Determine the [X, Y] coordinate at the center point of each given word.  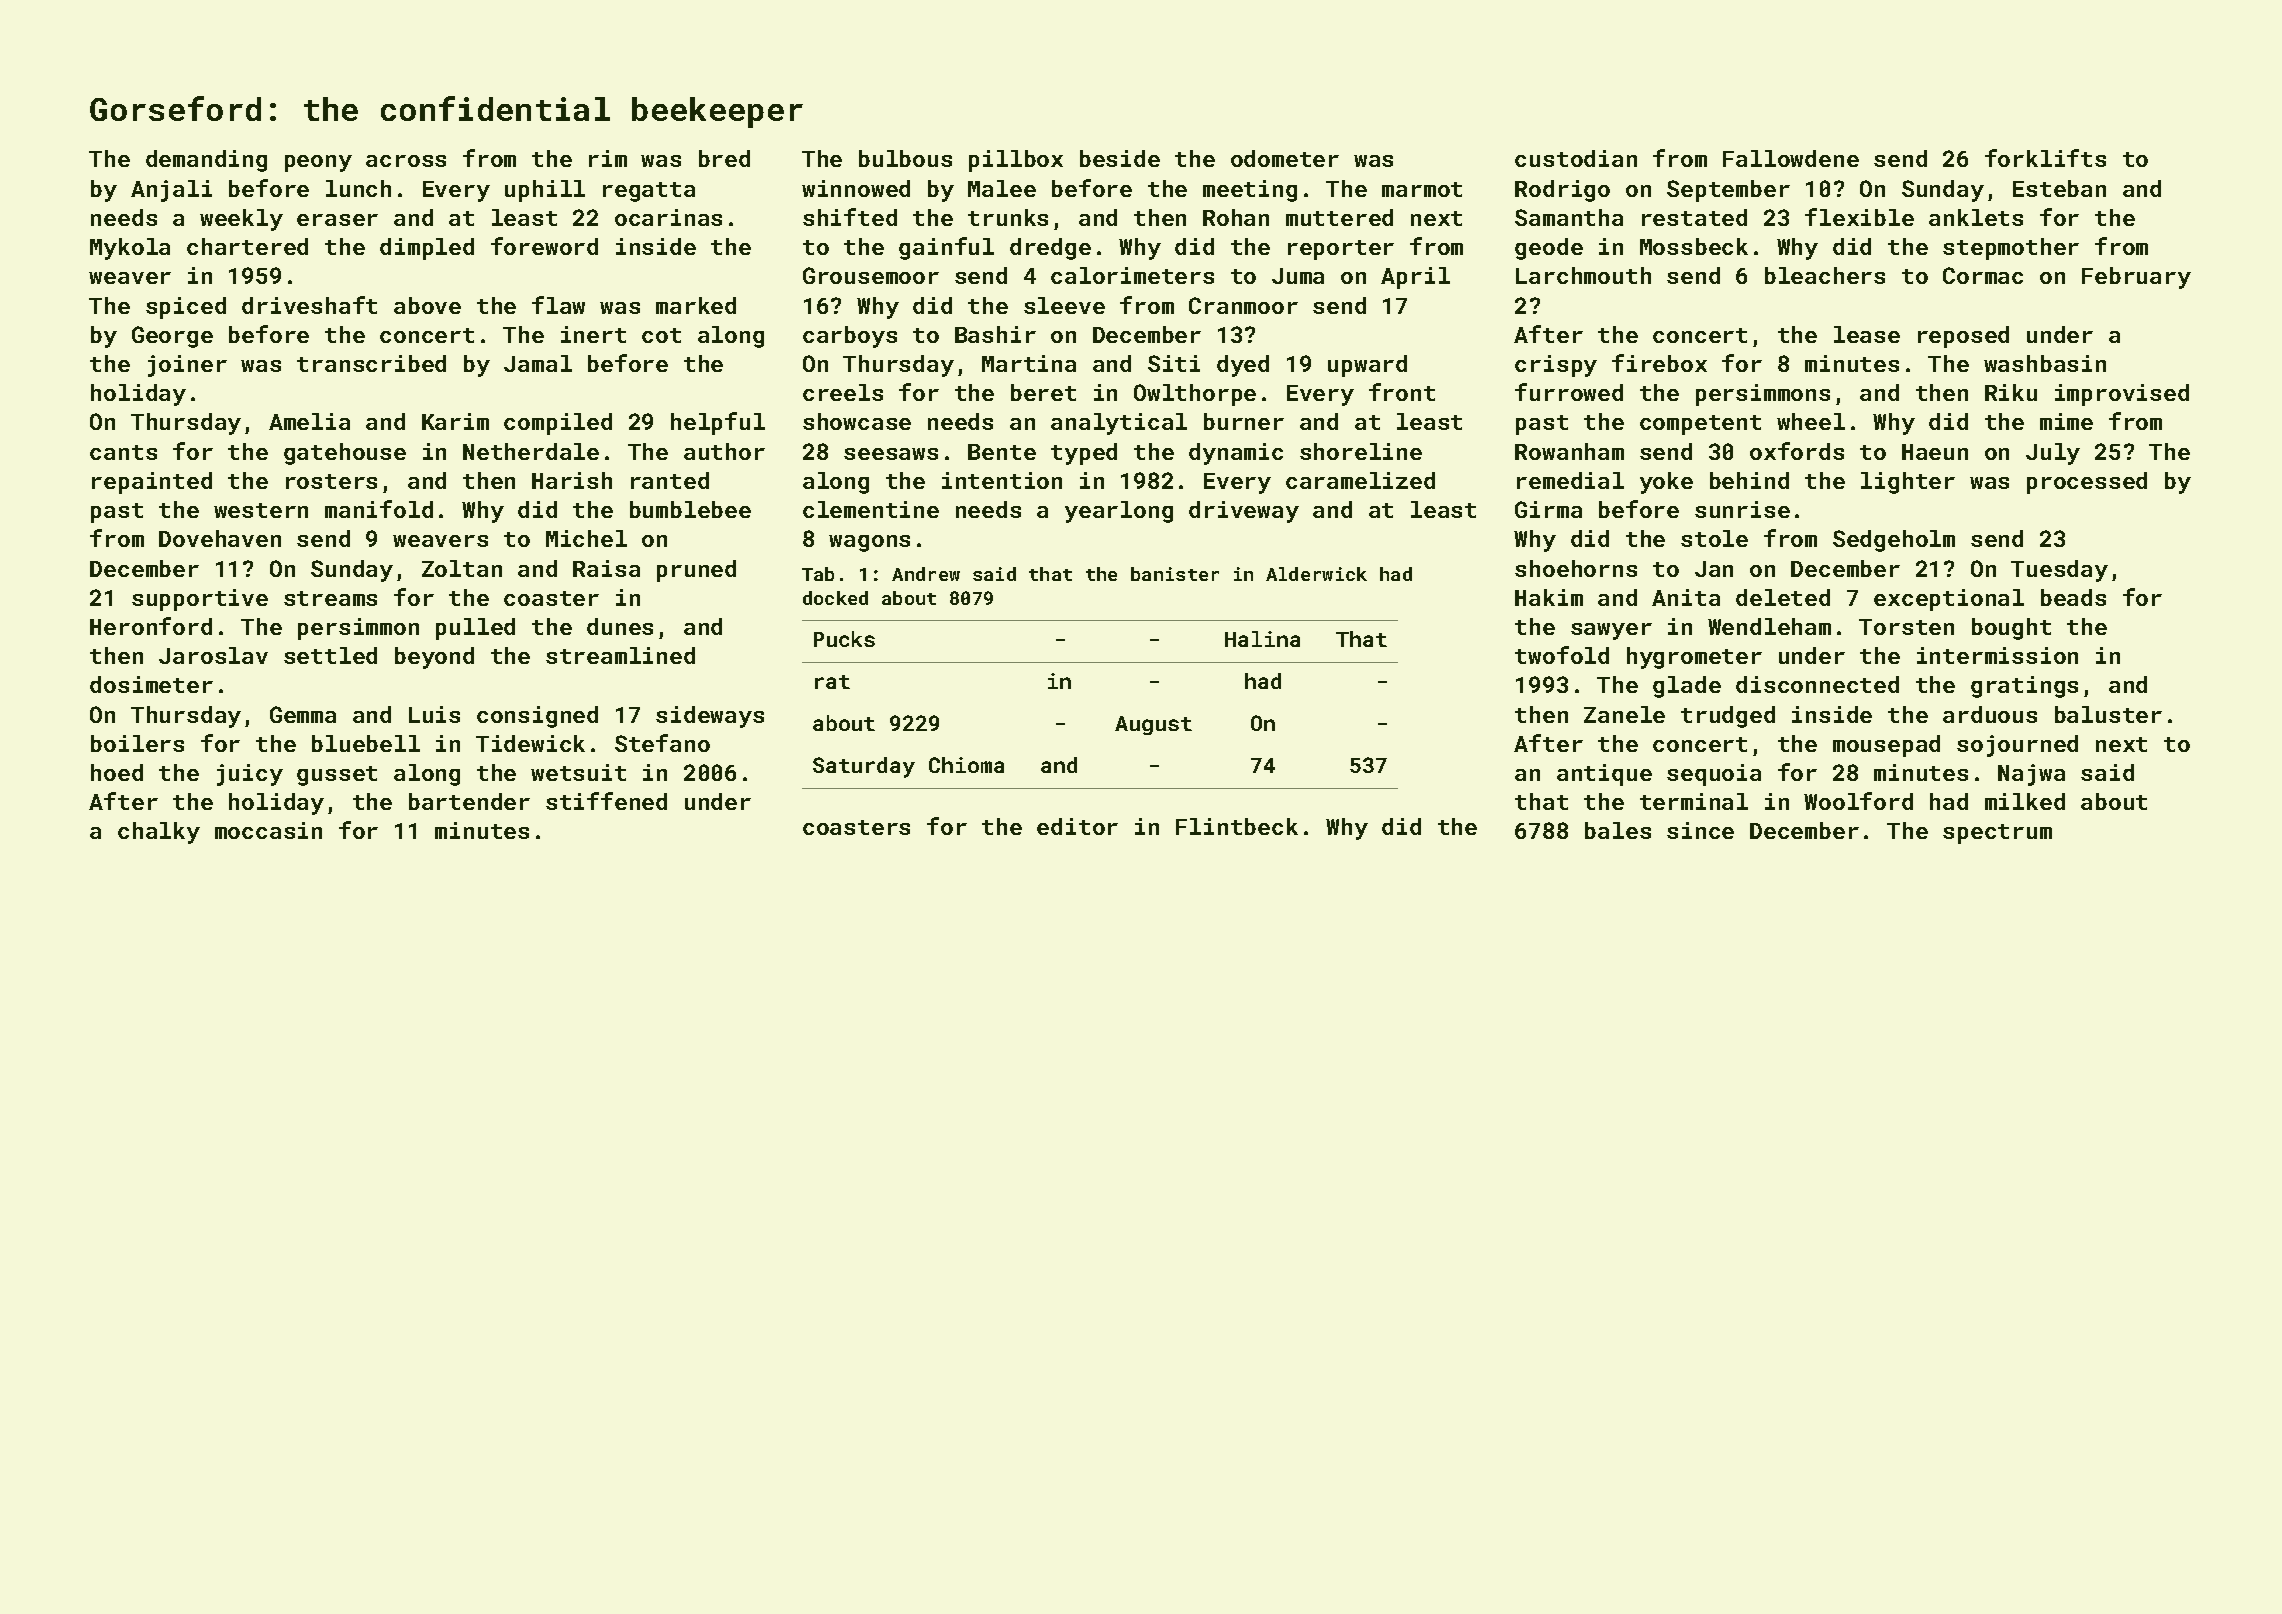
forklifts [2045, 158]
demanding [206, 161]
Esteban [2059, 188]
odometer [1285, 158]
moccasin [268, 830]
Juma [1298, 276]
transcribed [371, 363]
